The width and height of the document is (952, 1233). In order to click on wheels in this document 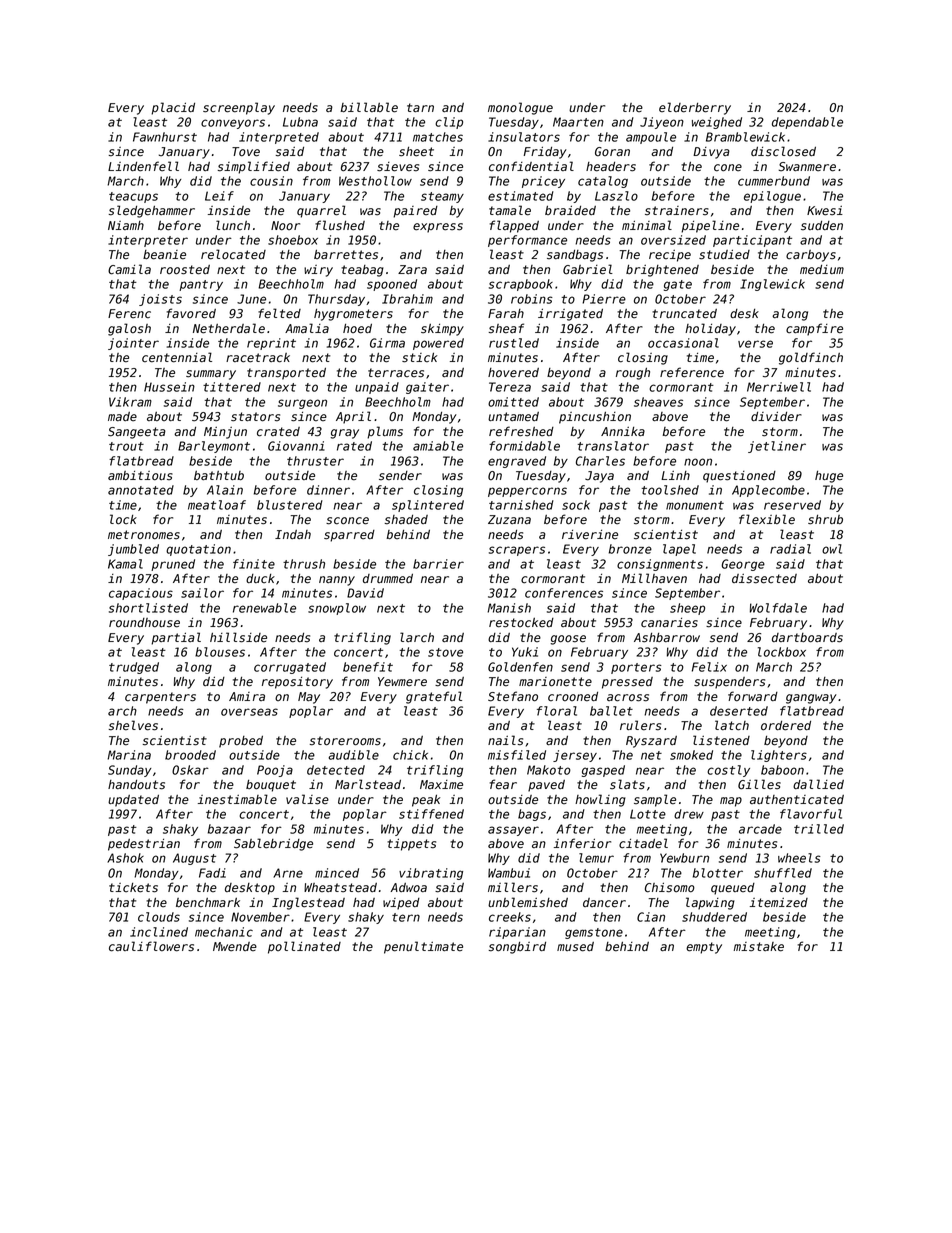, I will do `click(799, 858)`.
